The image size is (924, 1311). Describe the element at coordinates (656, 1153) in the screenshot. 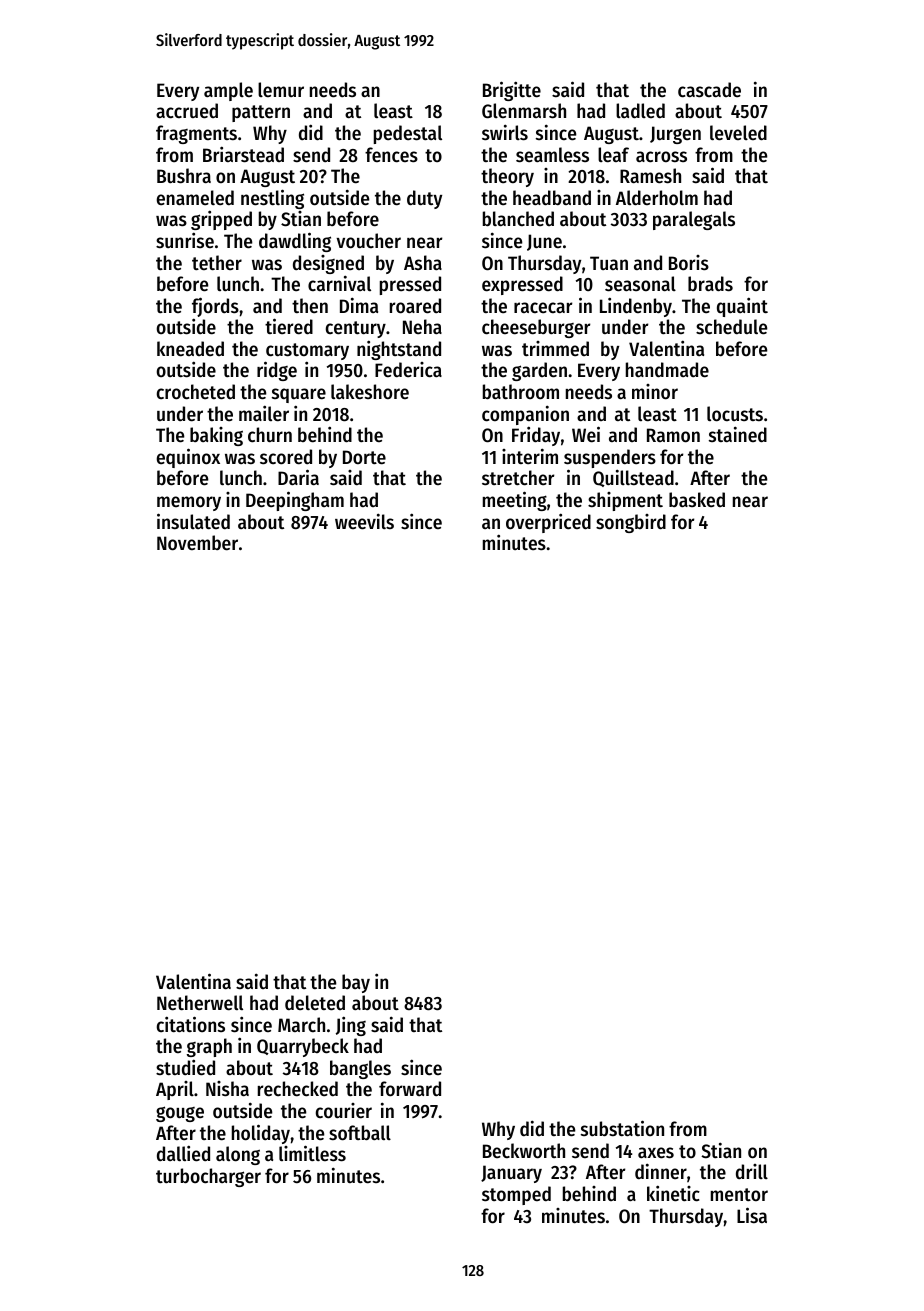

I see `axes` at that location.
